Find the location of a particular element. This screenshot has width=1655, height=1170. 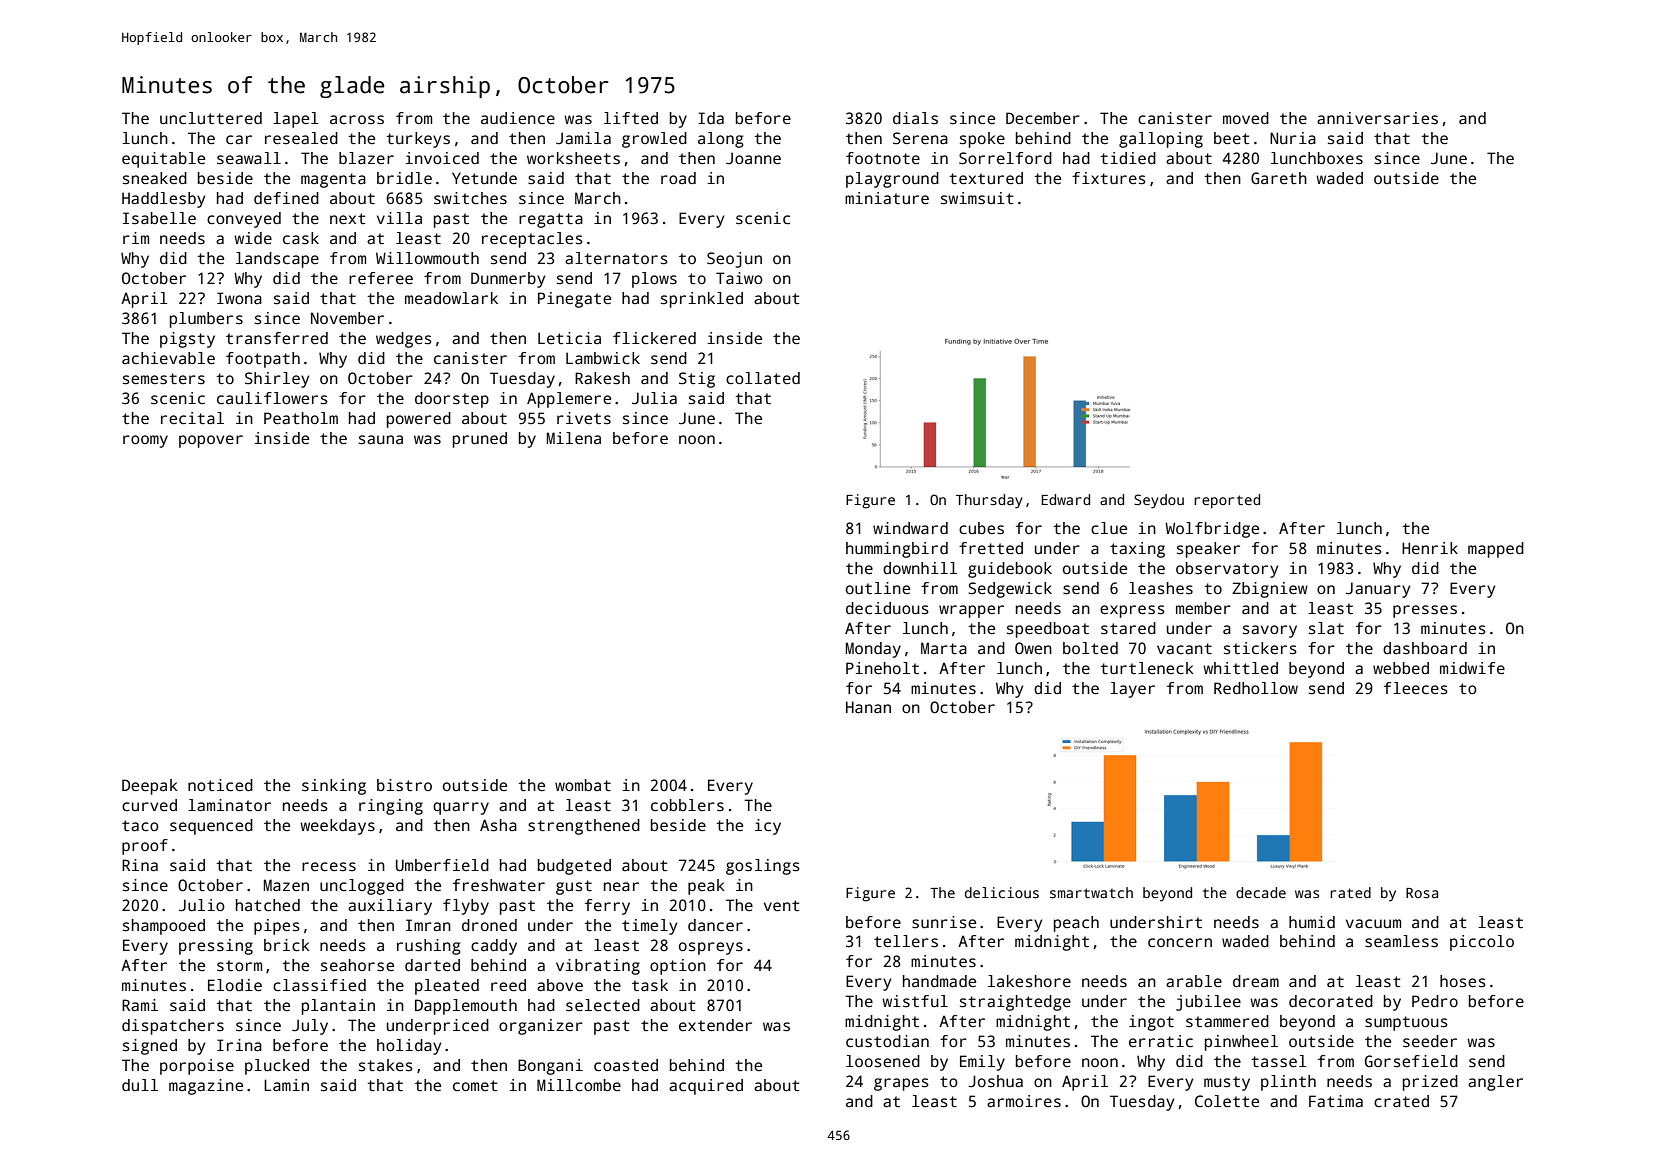

comet is located at coordinates (475, 1086).
